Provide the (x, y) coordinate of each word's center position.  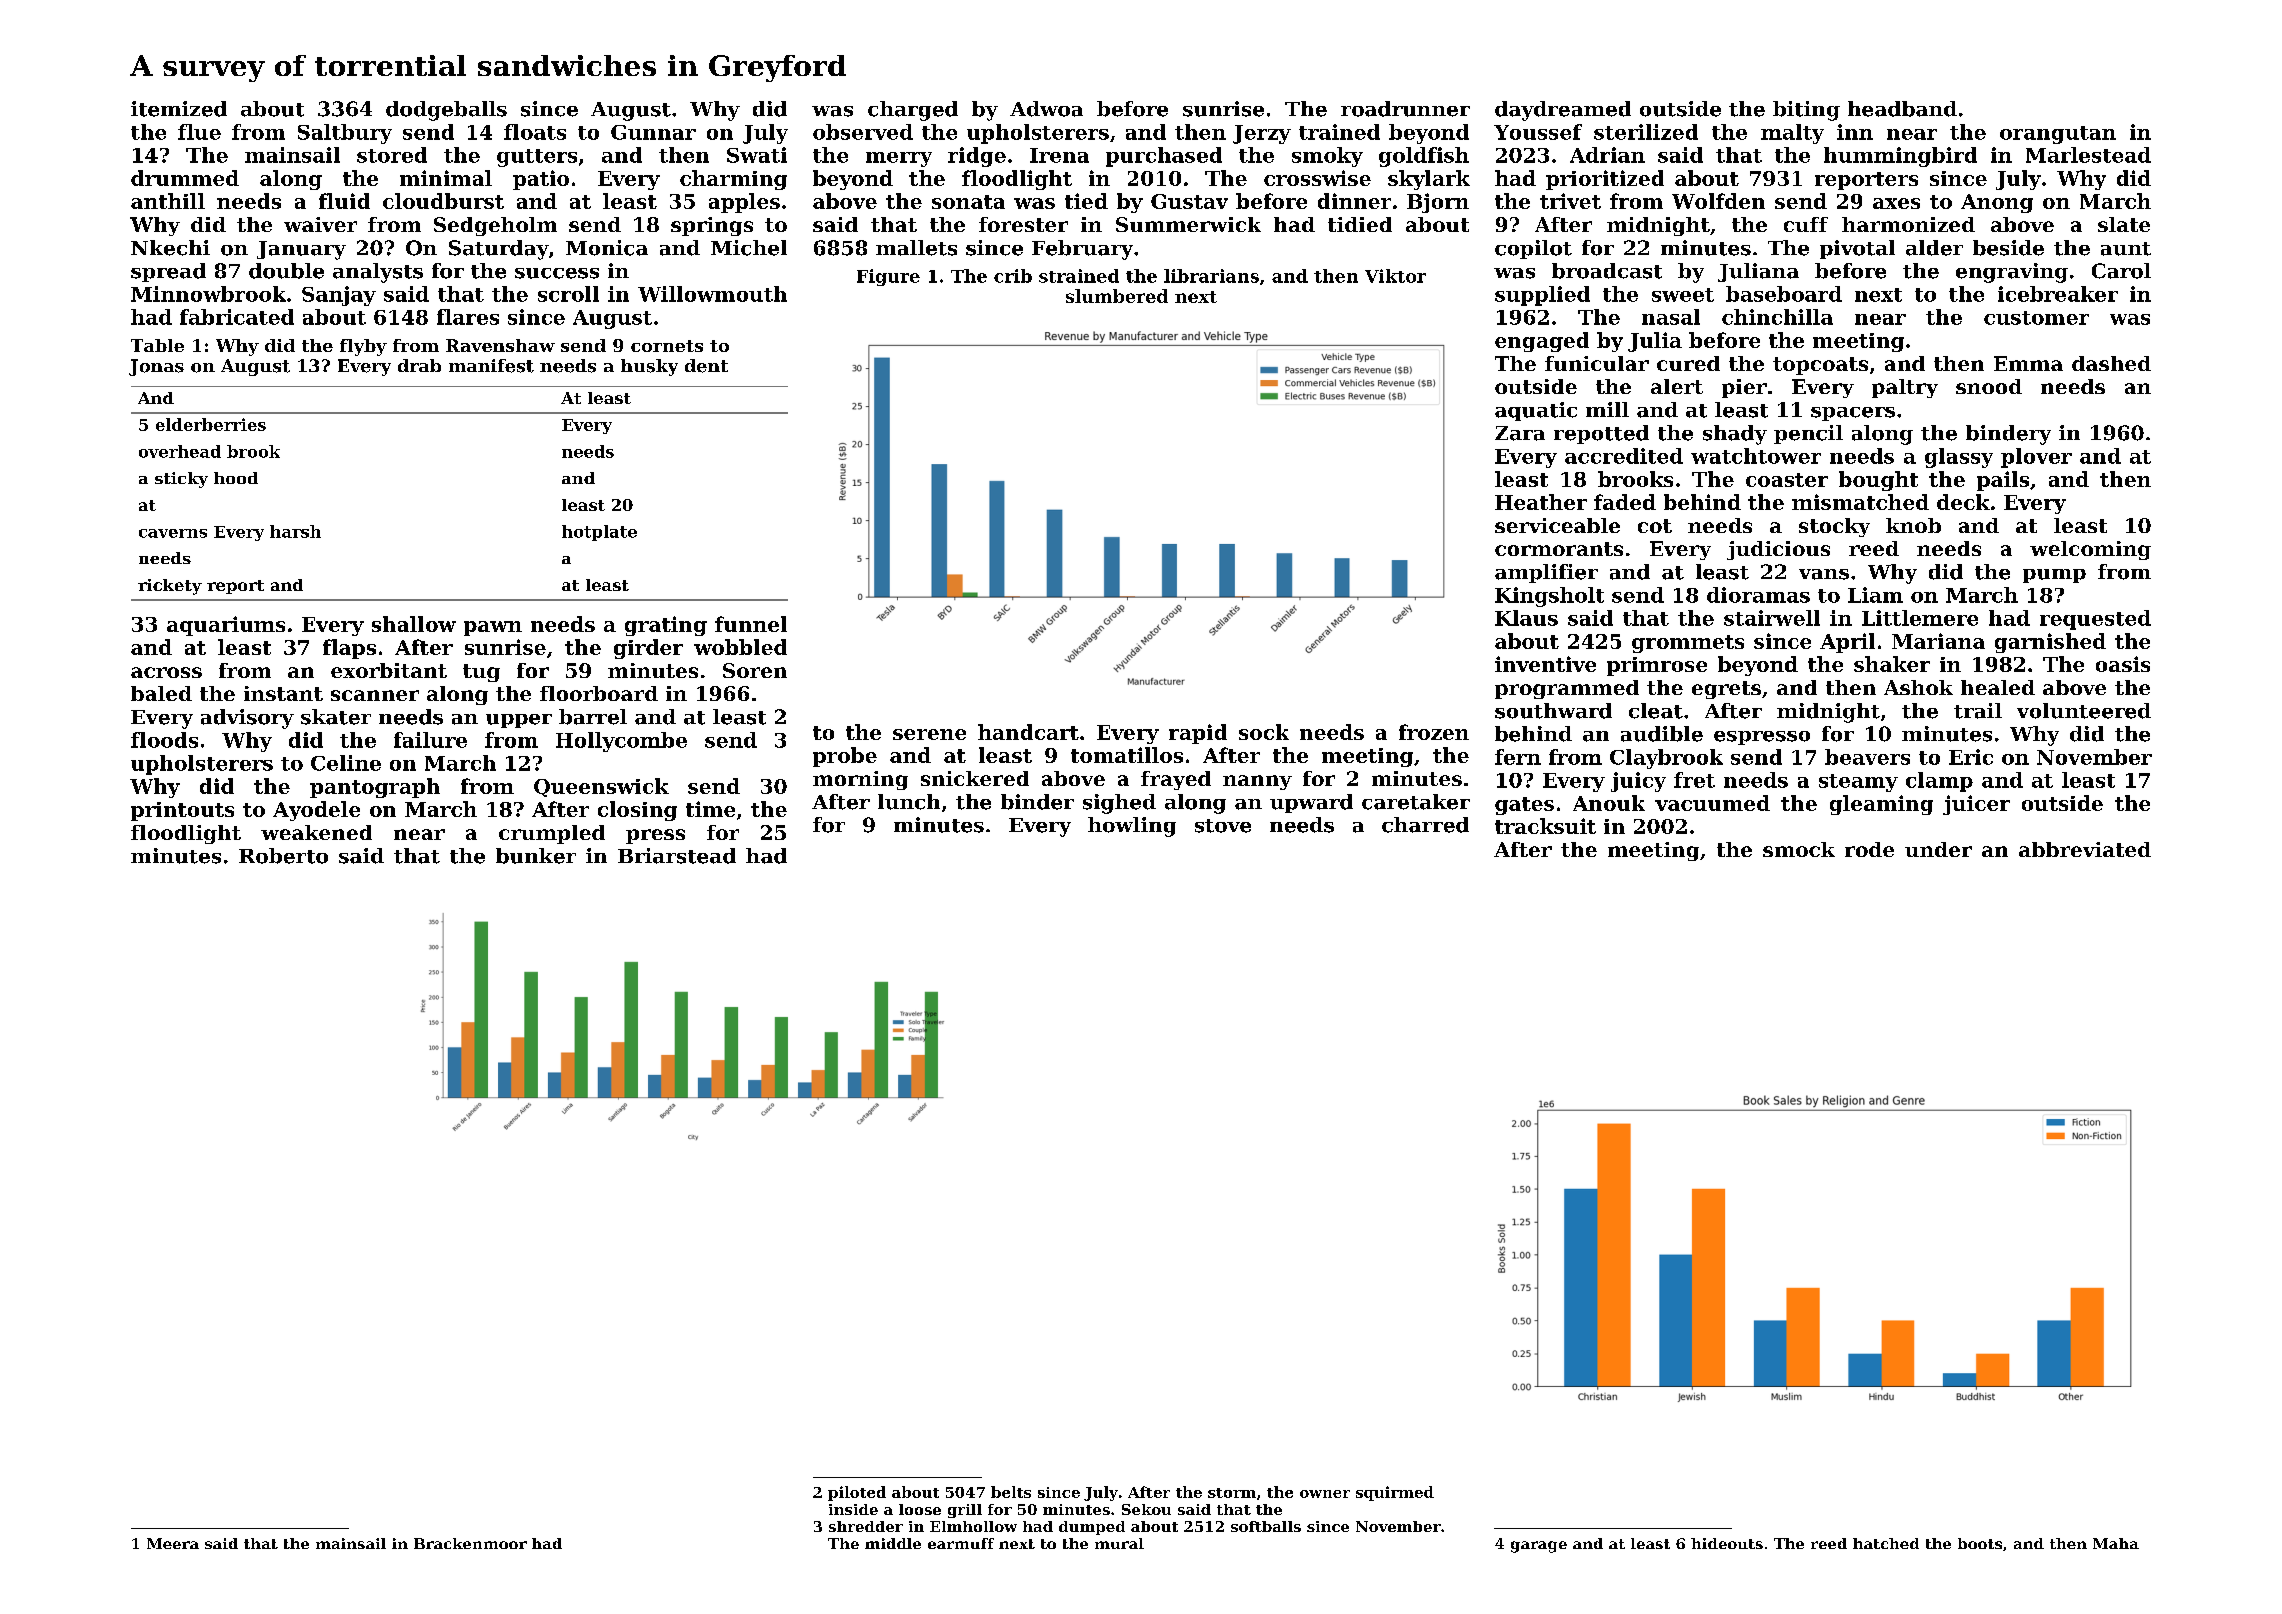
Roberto (283, 856)
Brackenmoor (470, 1543)
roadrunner (1405, 109)
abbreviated (2085, 849)
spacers (1853, 414)
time (710, 809)
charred (1425, 825)
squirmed (1395, 1493)
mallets (916, 248)
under (1938, 849)
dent (706, 366)
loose (920, 1509)
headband (1902, 109)
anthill (168, 201)
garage (1539, 1547)
